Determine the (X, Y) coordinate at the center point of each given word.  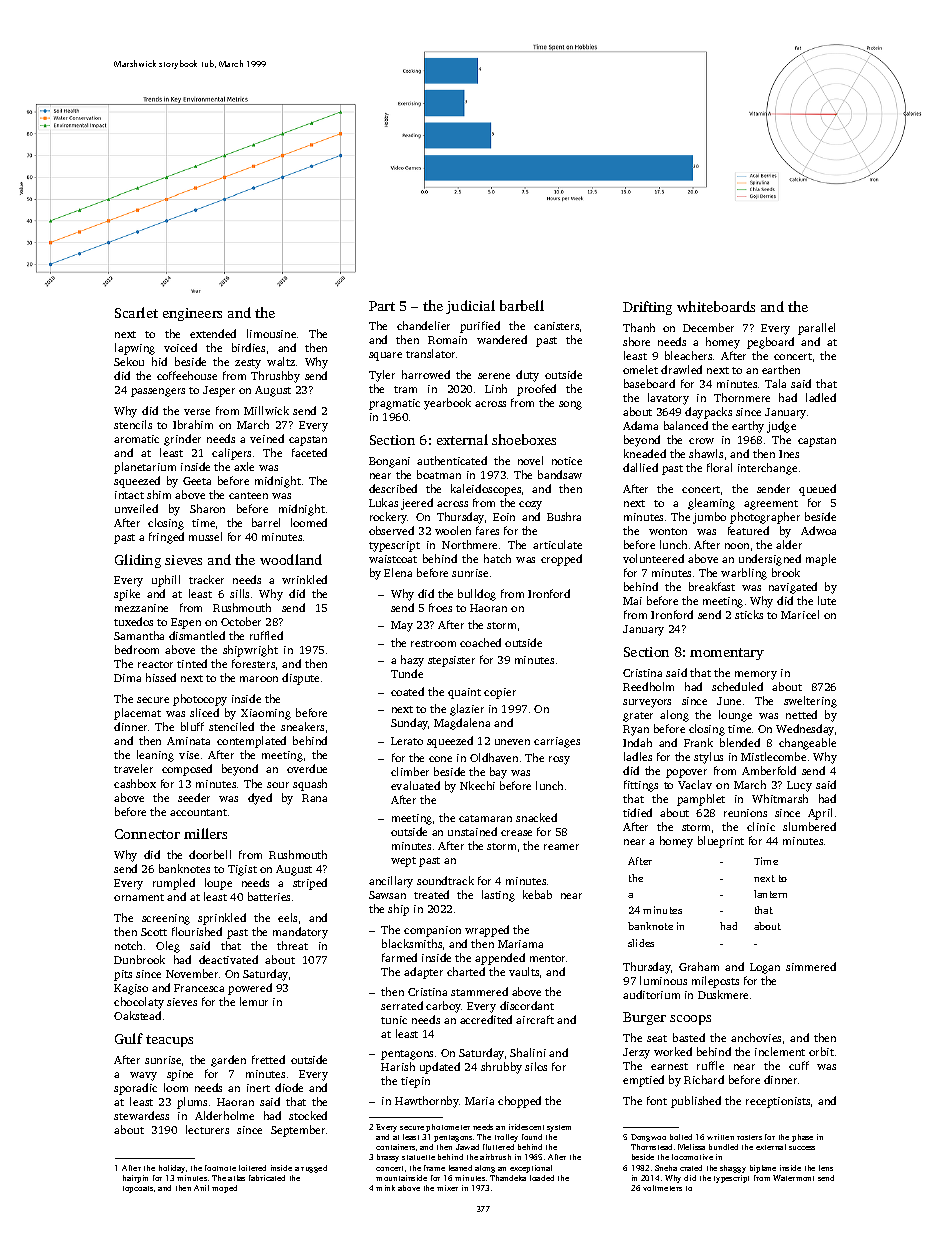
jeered (417, 504)
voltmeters (662, 1188)
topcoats (138, 1189)
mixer (447, 1188)
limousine (271, 333)
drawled (681, 369)
